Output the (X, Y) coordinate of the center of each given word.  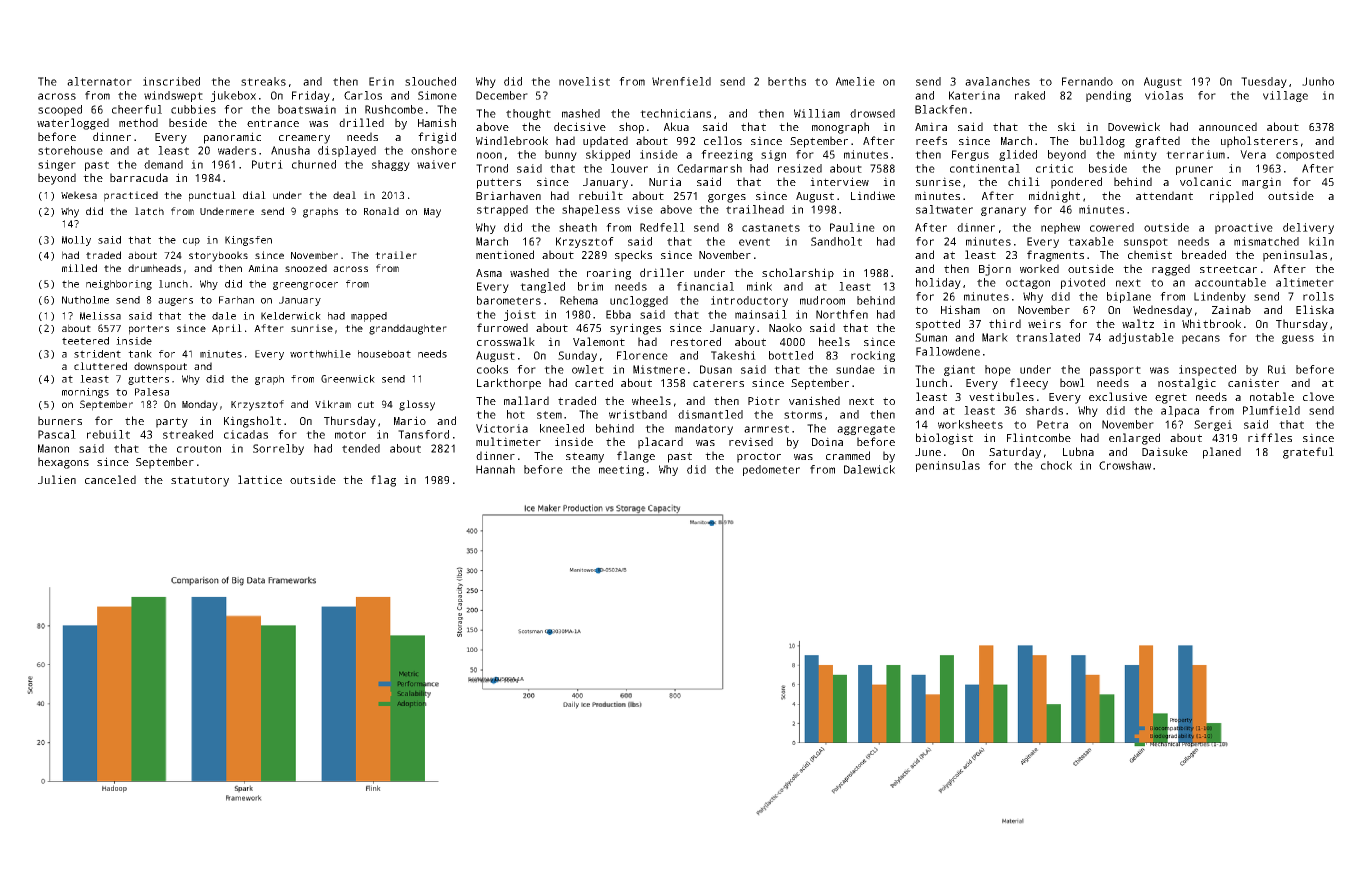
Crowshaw (1125, 465)
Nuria (665, 181)
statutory (200, 481)
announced (1228, 126)
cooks (492, 369)
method (138, 122)
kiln (1321, 241)
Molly (76, 241)
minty (1140, 155)
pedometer (771, 470)
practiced (131, 196)
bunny (561, 155)
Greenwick (348, 379)
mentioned (505, 254)
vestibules (1001, 396)
